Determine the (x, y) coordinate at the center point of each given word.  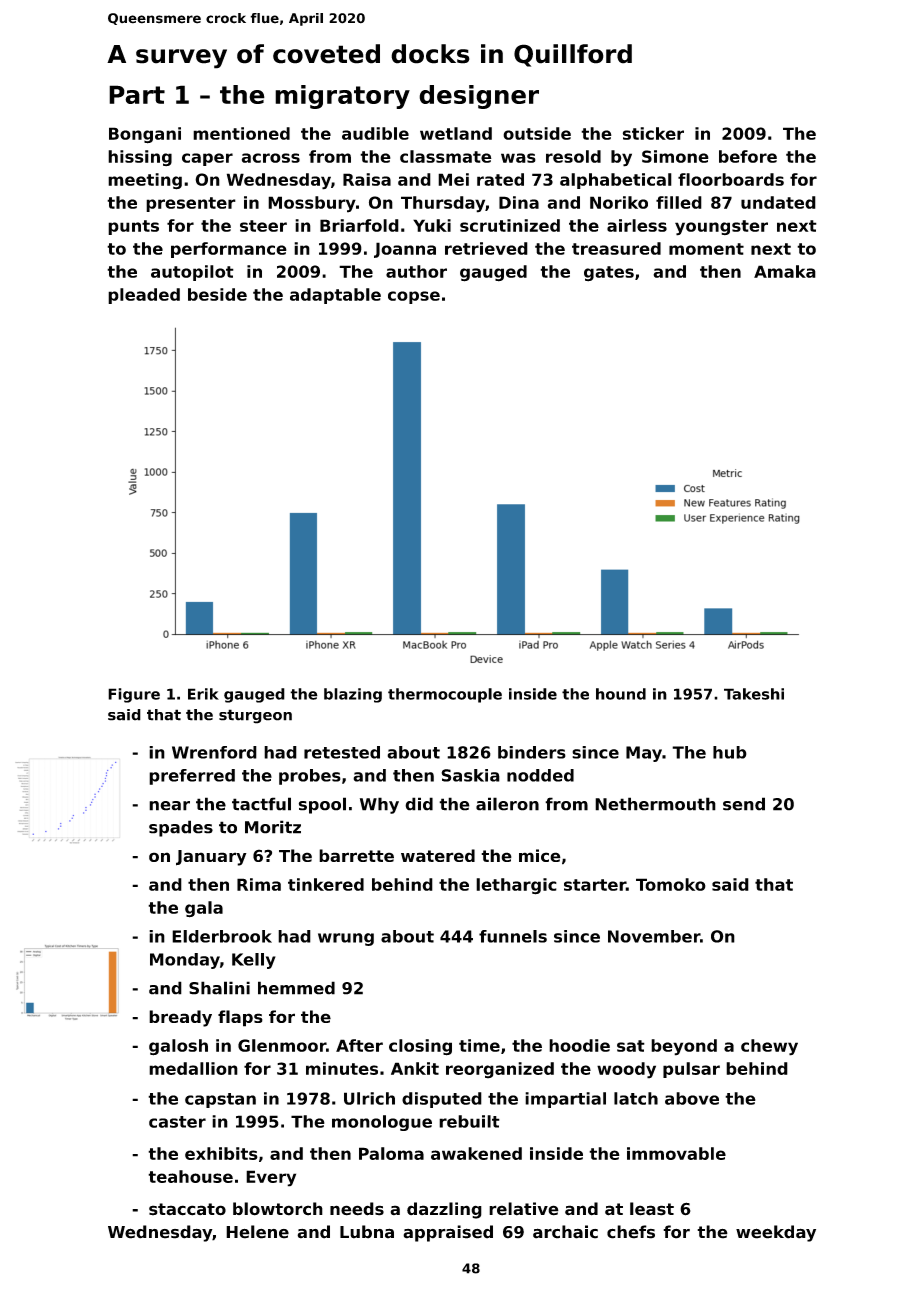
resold (573, 156)
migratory (342, 97)
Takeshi (754, 694)
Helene (257, 1232)
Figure (134, 695)
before (748, 156)
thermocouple (445, 695)
